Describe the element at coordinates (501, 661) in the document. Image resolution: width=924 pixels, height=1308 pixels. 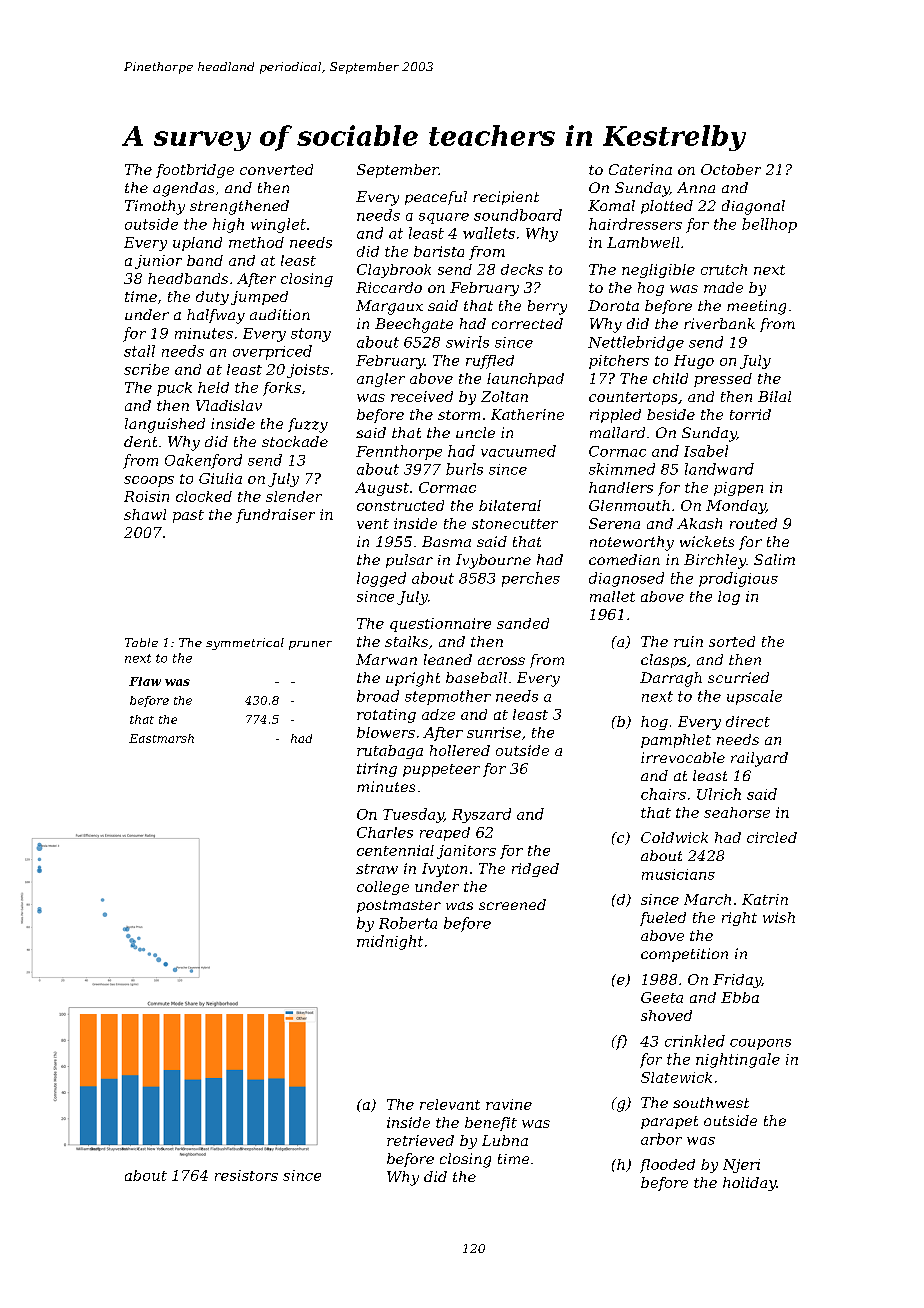
I see `across` at that location.
